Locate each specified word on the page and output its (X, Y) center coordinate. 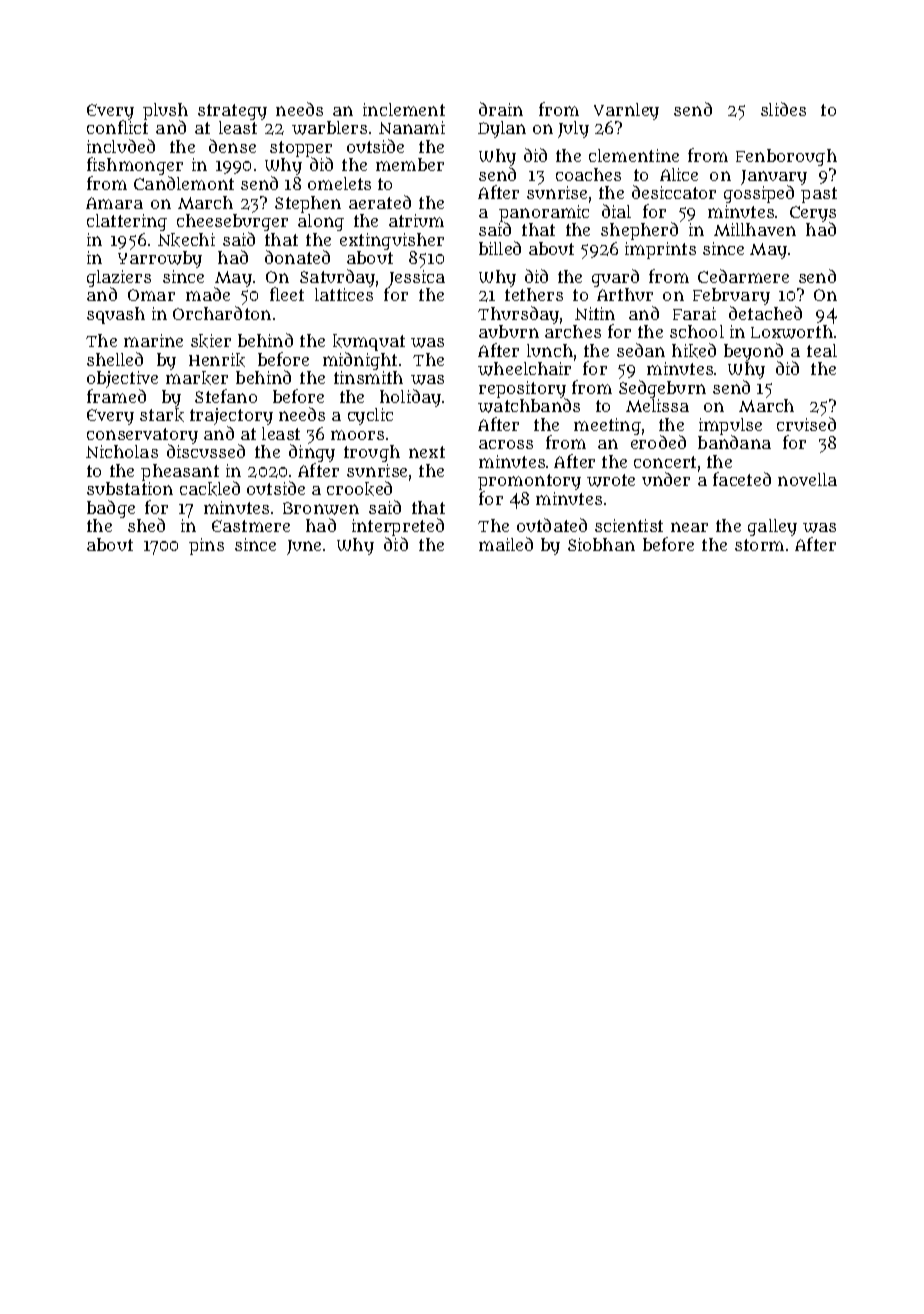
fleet (287, 294)
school (697, 331)
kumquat (369, 342)
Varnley (626, 111)
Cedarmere (743, 276)
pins (206, 546)
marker (197, 378)
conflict (117, 127)
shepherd (639, 231)
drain (501, 109)
